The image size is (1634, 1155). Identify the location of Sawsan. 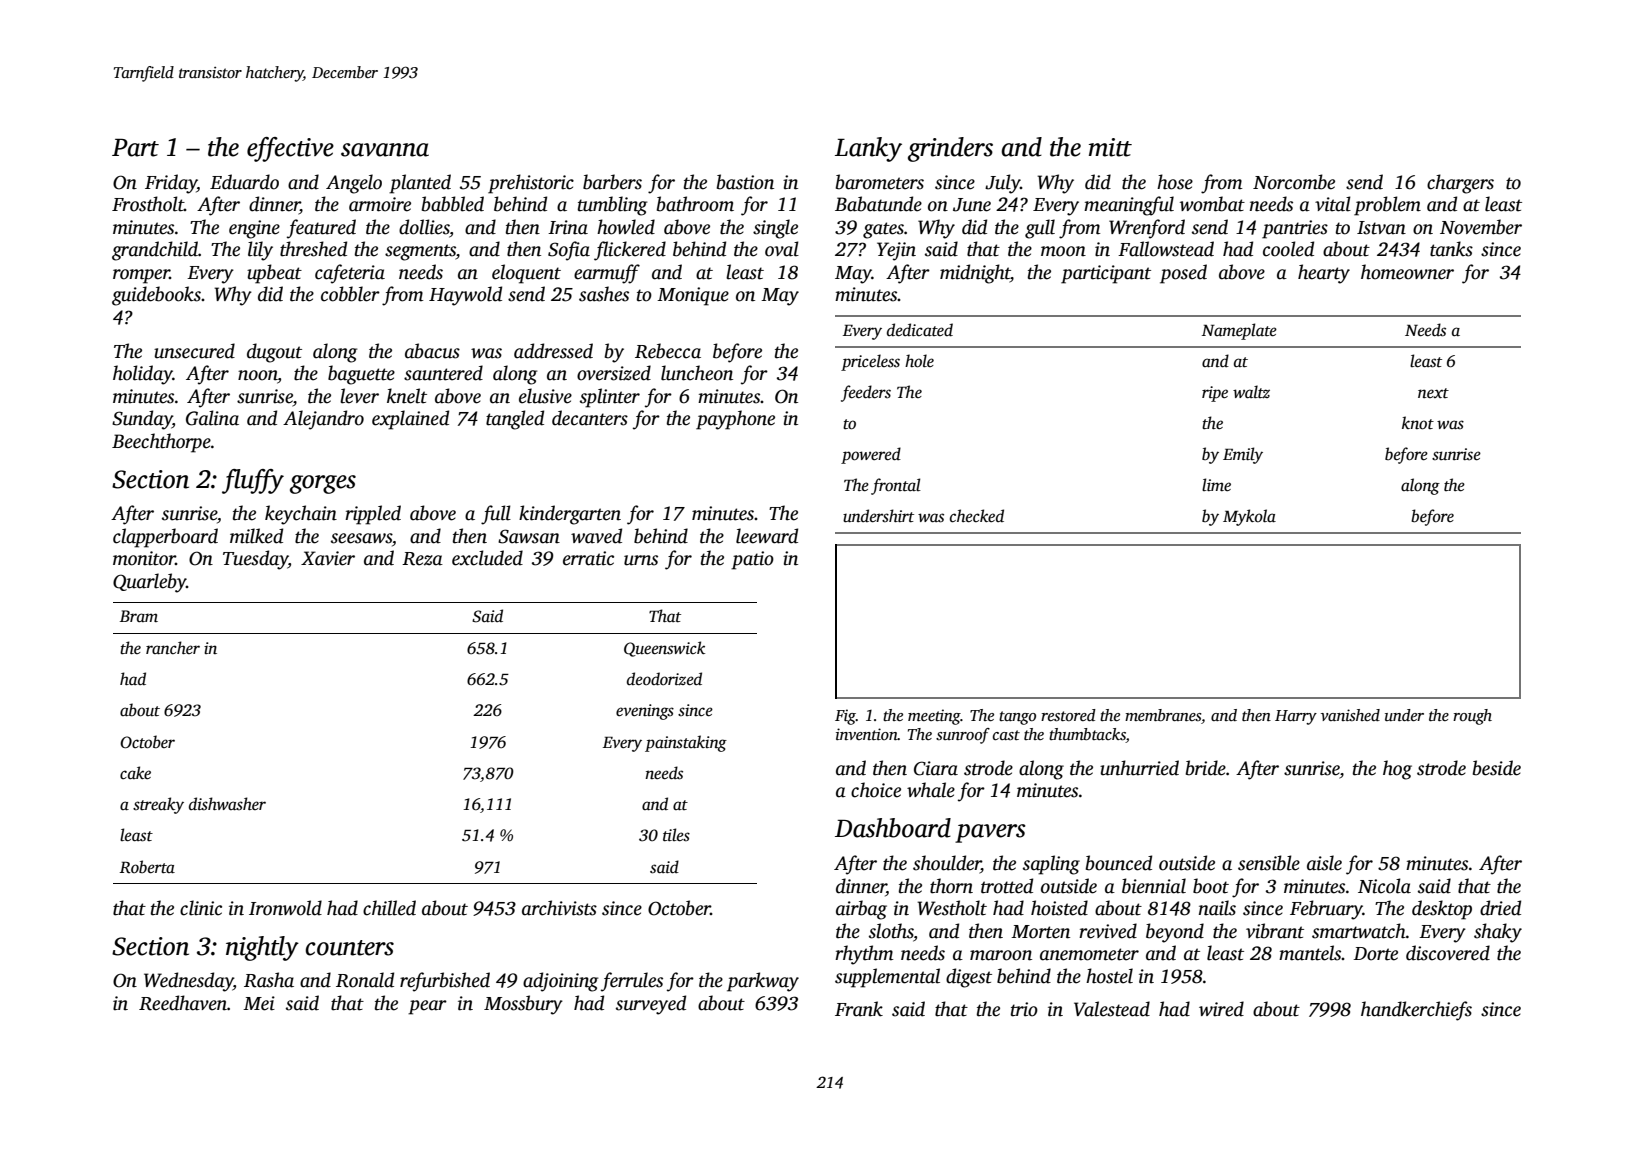
(529, 536).
